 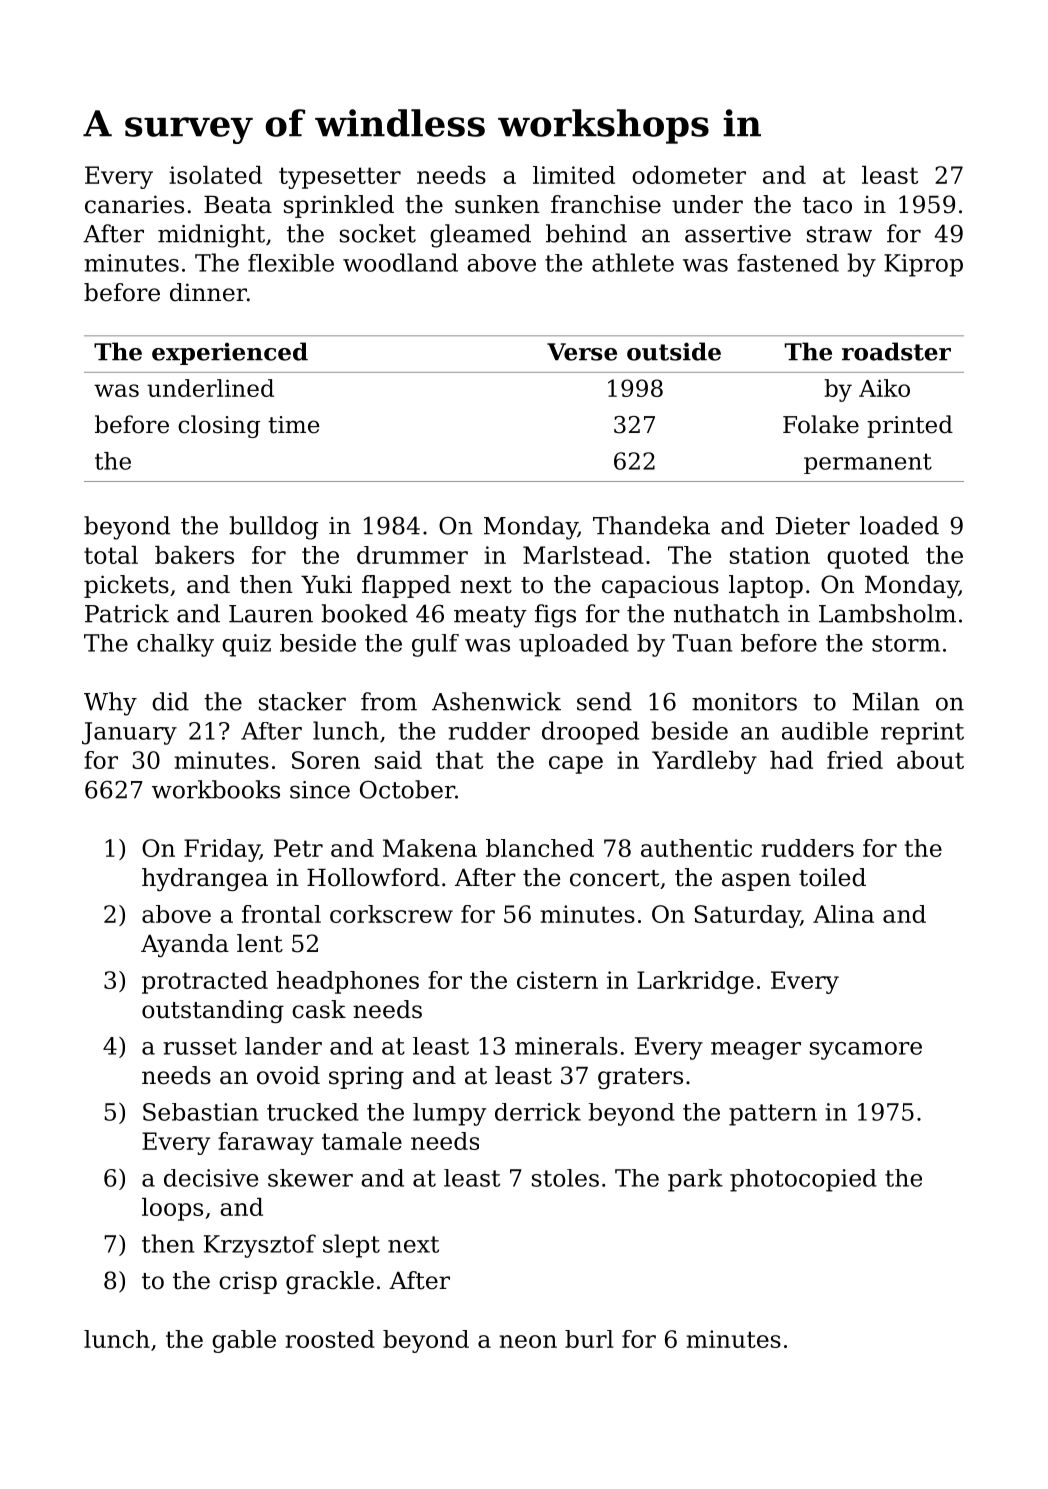 I want to click on time, so click(x=294, y=425).
